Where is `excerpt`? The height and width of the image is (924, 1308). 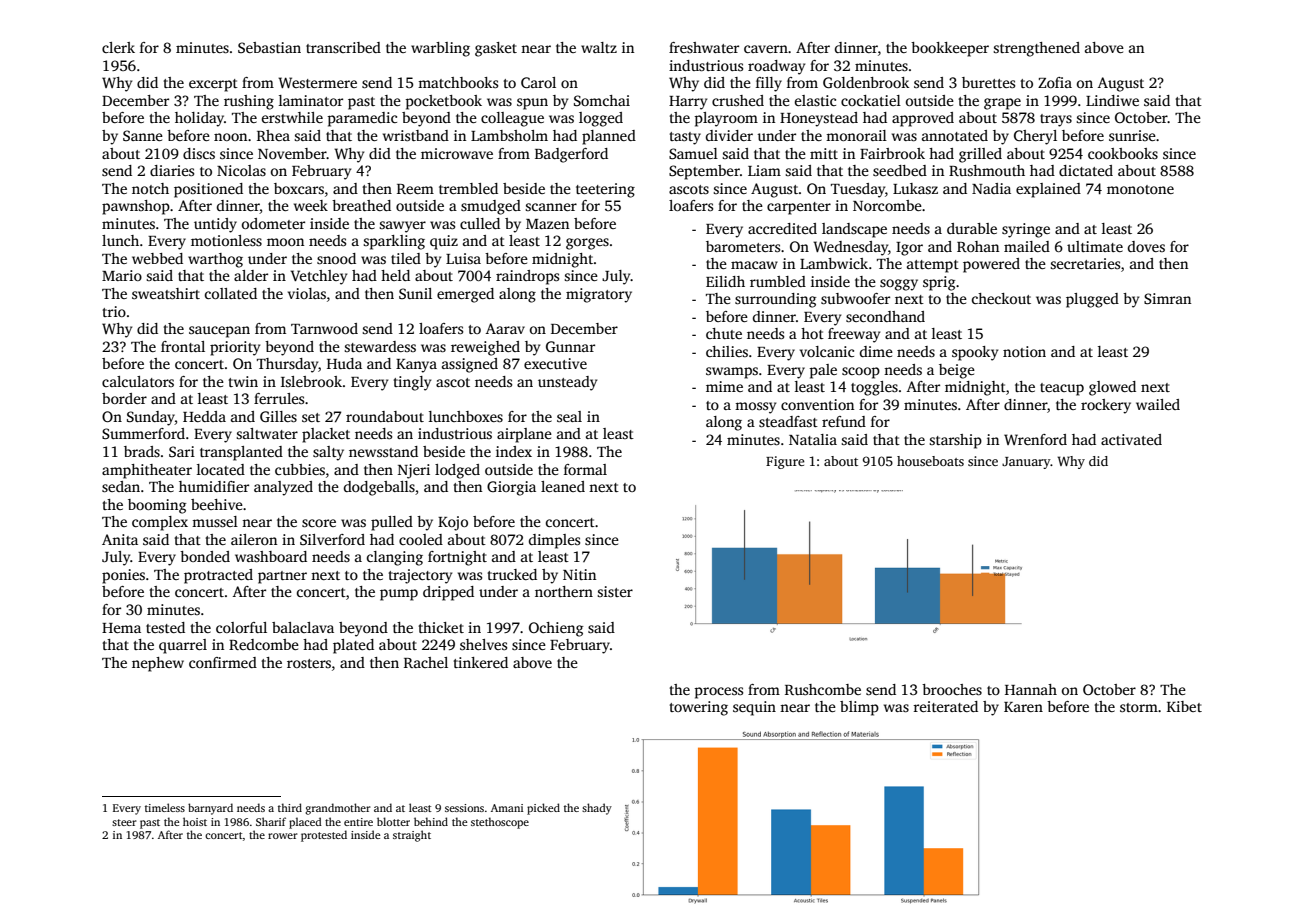
excerpt is located at coordinates (213, 85).
